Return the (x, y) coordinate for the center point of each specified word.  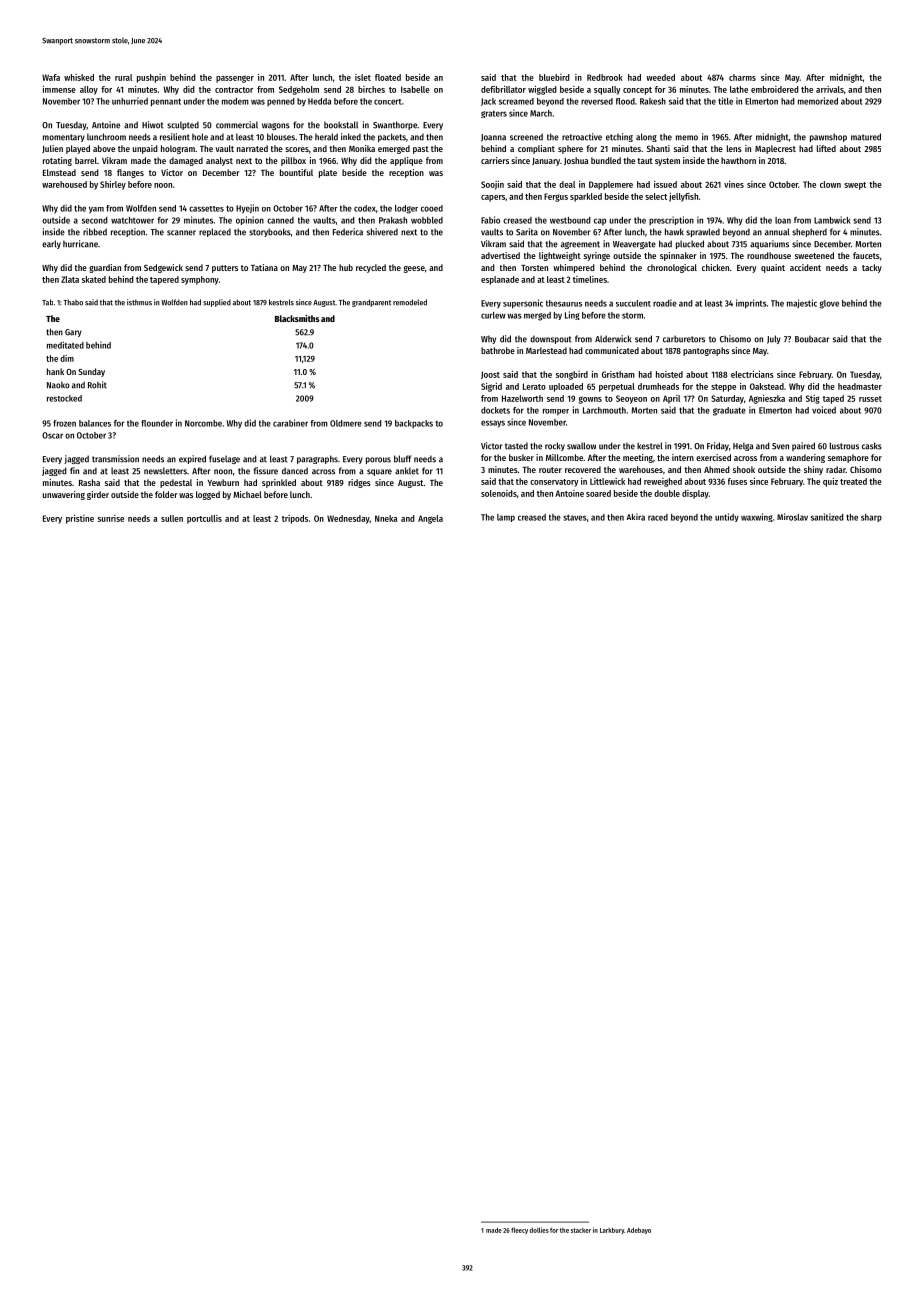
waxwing (757, 517)
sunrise (111, 518)
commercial (237, 125)
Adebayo (639, 1230)
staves (575, 517)
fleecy (519, 1230)
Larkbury (612, 1230)
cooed (432, 208)
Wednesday (348, 519)
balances (95, 423)
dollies (539, 1230)
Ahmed (717, 469)
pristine (80, 519)
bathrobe (498, 350)
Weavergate (634, 245)
